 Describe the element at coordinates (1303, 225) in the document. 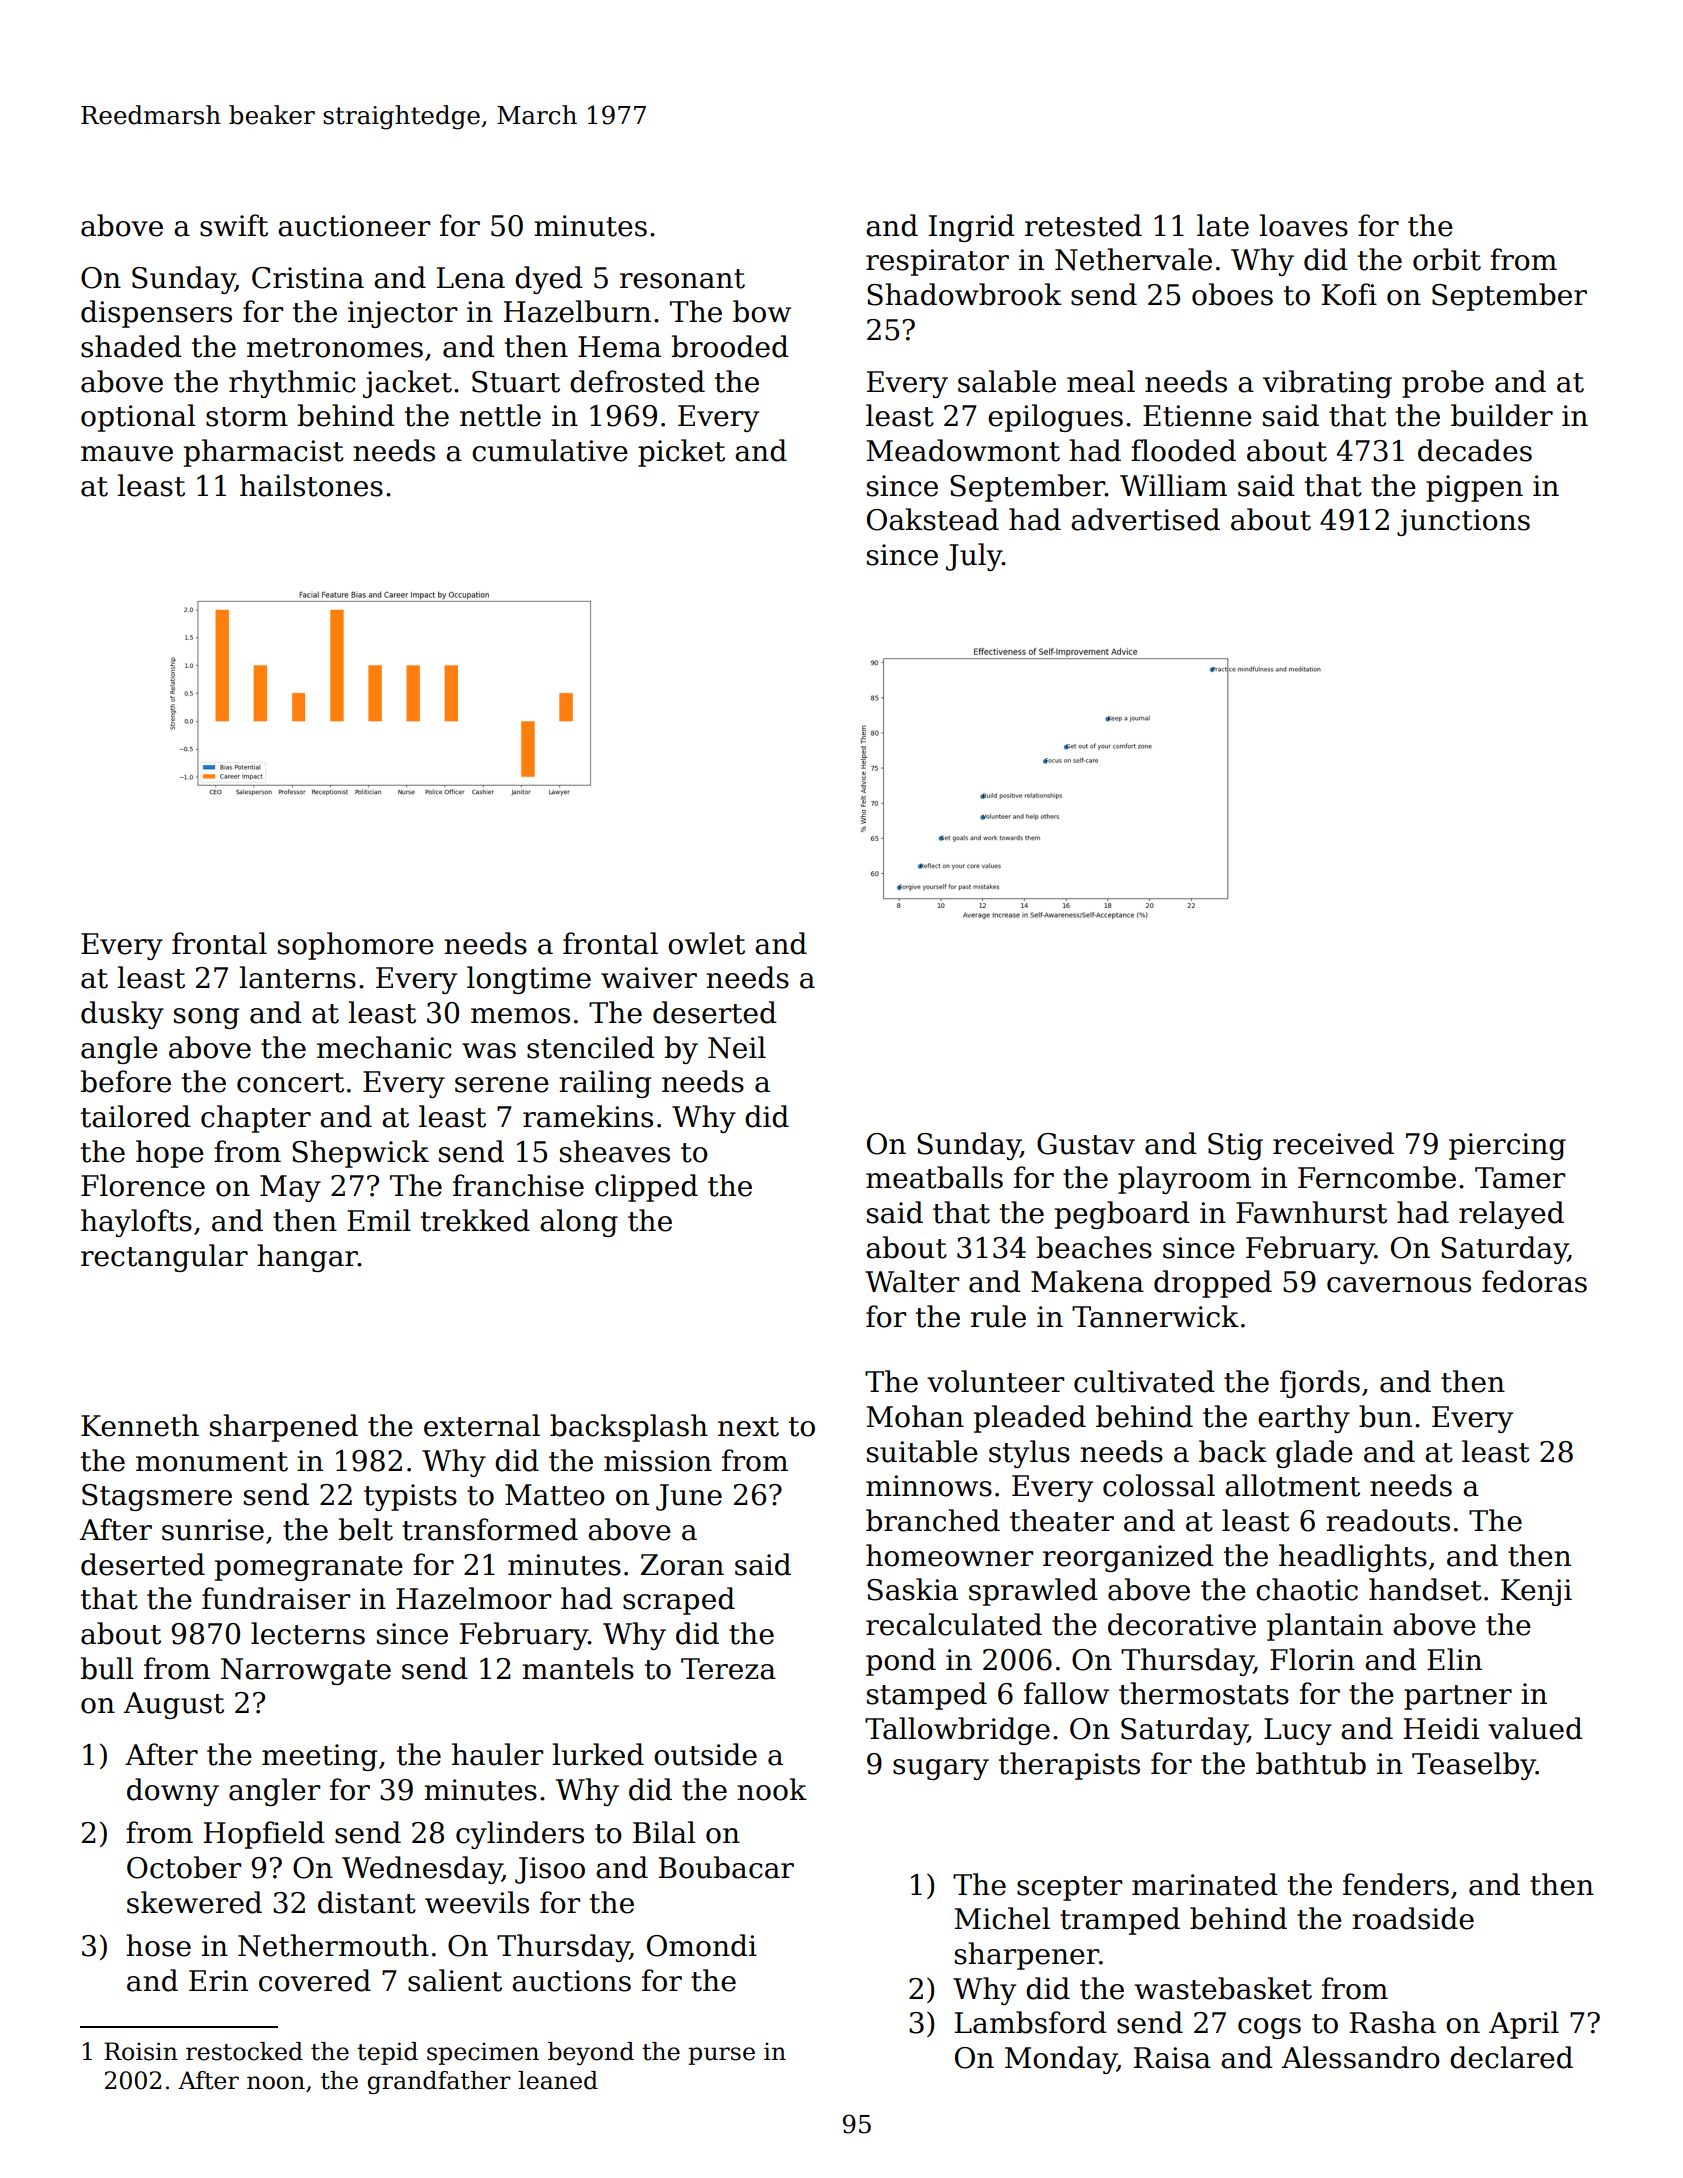

I see `loaves` at that location.
